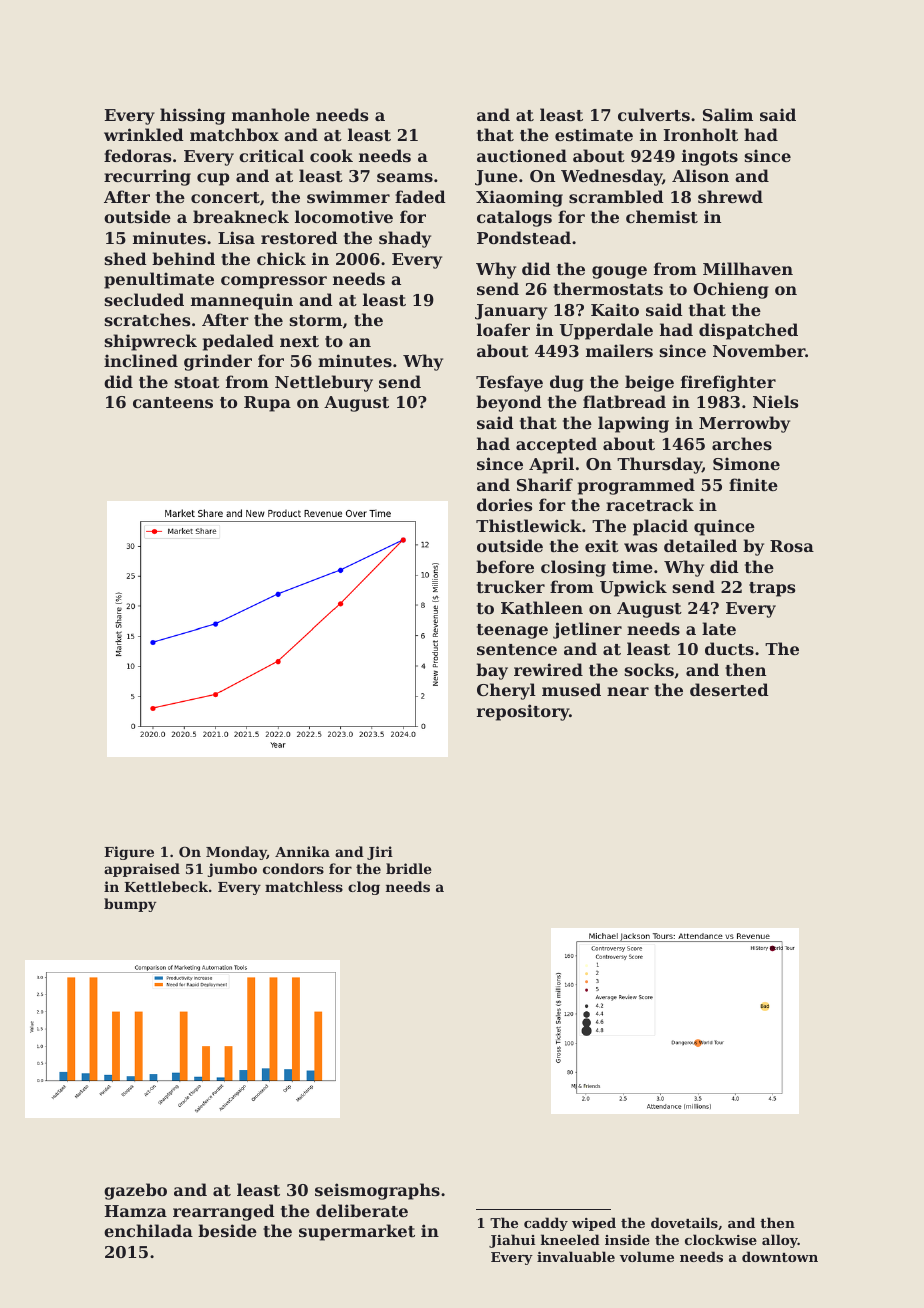 The image size is (924, 1308). I want to click on caddy, so click(546, 1224).
